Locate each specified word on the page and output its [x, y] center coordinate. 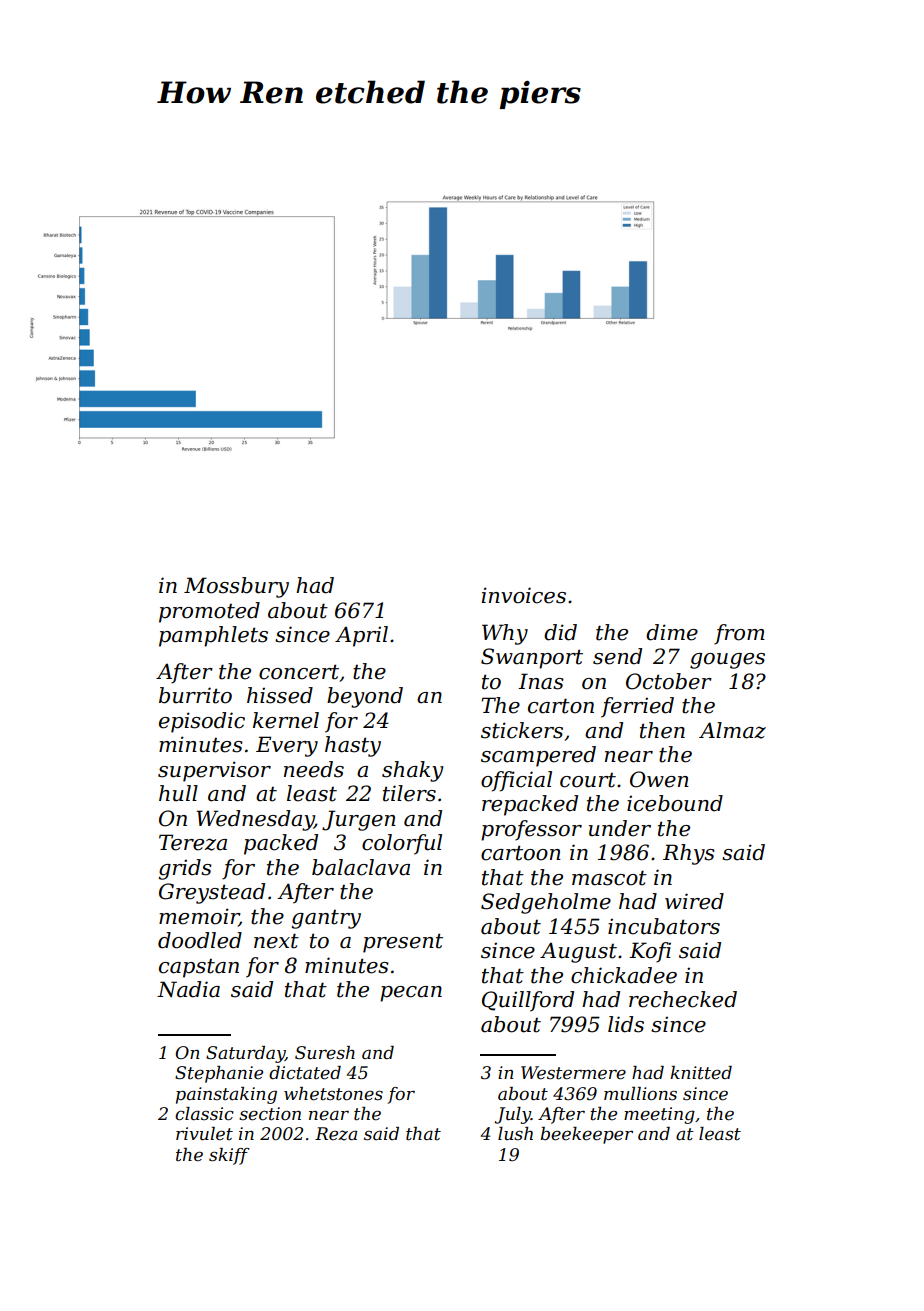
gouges [727, 661]
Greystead [212, 893]
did [560, 632]
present [403, 943]
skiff [229, 1156]
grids [185, 869]
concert [299, 672]
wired [694, 901]
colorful [402, 844]
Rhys [689, 854]
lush [515, 1133]
